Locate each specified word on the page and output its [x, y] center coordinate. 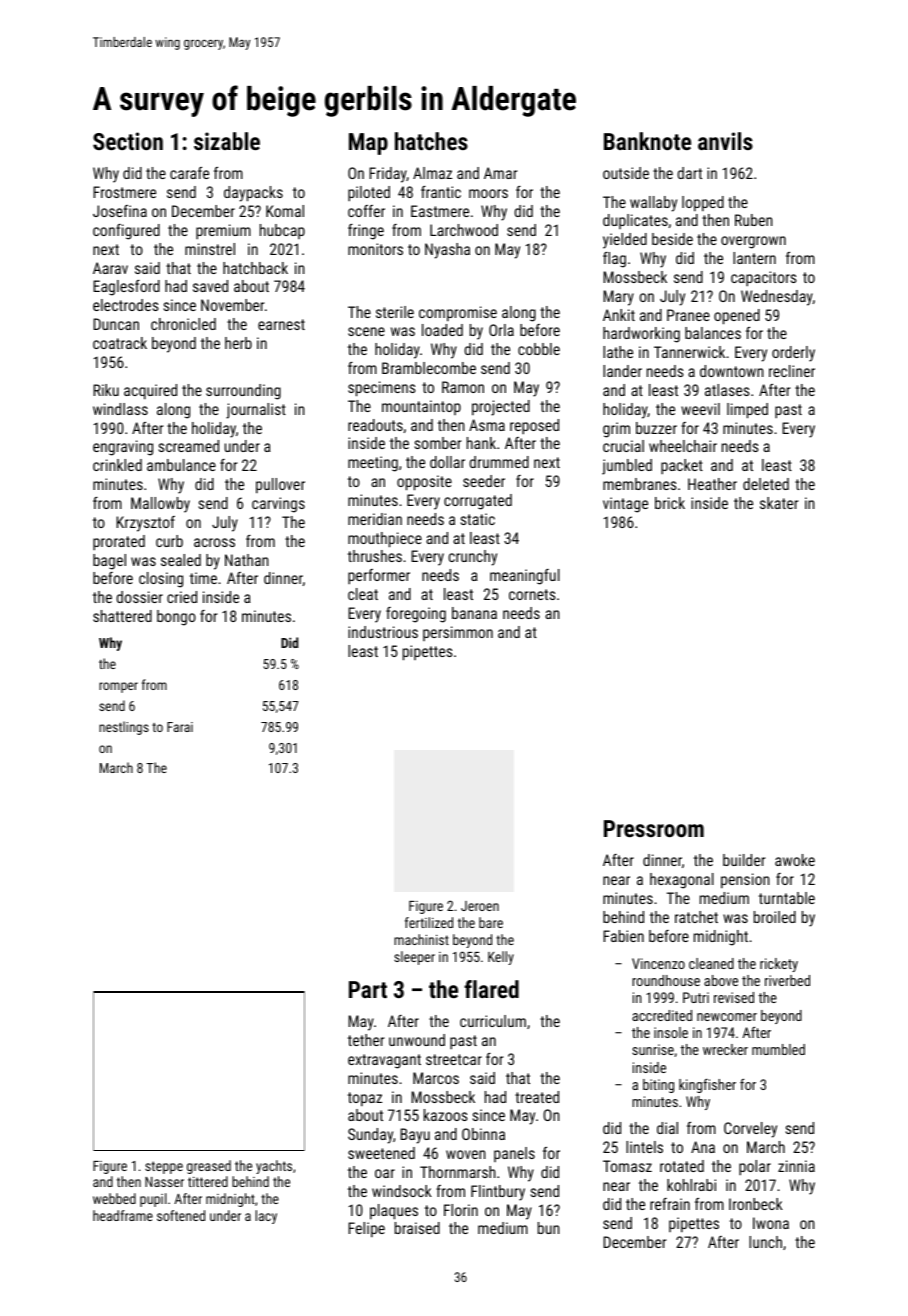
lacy [266, 1217]
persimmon [458, 633]
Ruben [754, 220]
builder [744, 860]
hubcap [282, 231]
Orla [501, 330]
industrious [383, 632]
